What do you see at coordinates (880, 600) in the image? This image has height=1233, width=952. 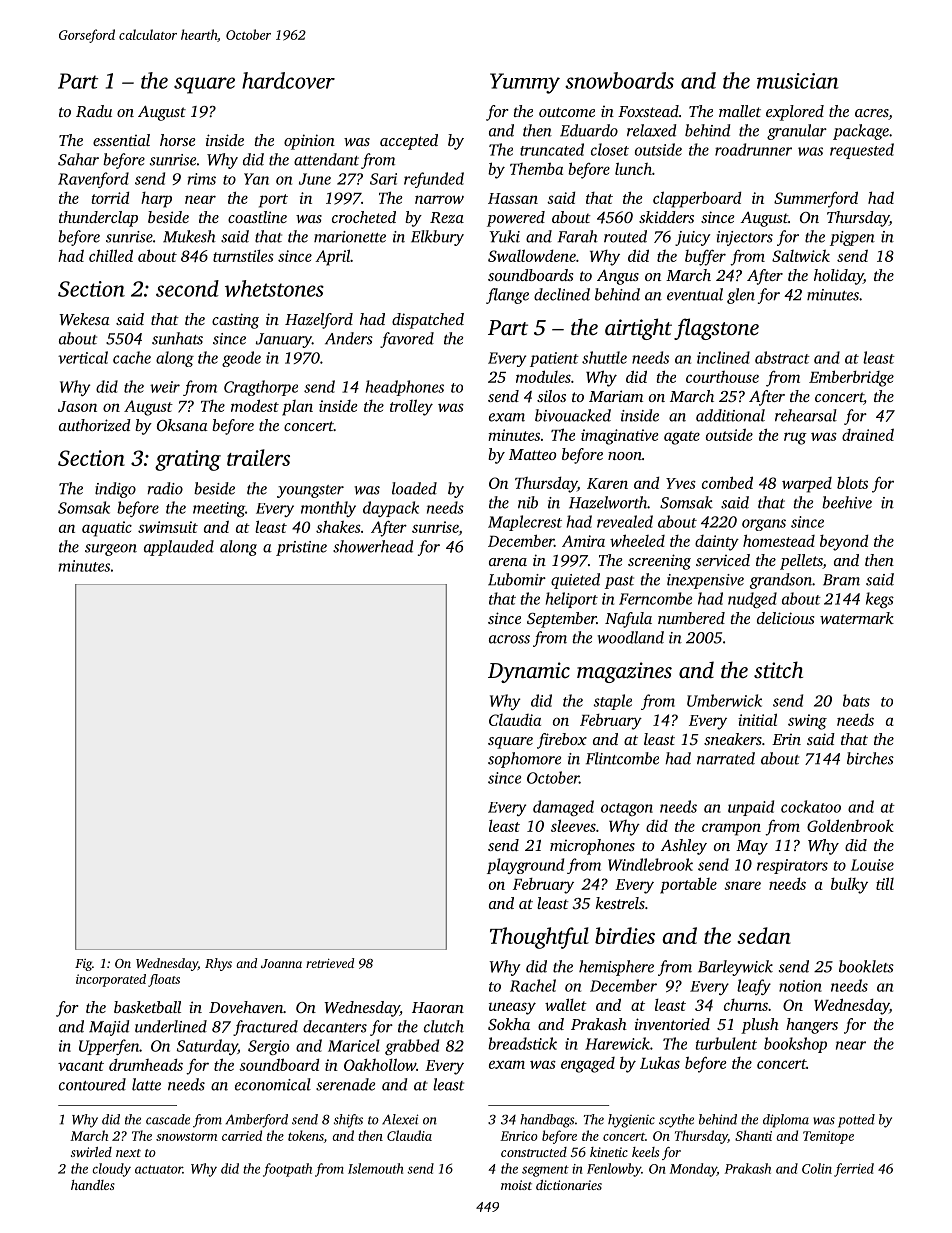 I see `kegs` at bounding box center [880, 600].
